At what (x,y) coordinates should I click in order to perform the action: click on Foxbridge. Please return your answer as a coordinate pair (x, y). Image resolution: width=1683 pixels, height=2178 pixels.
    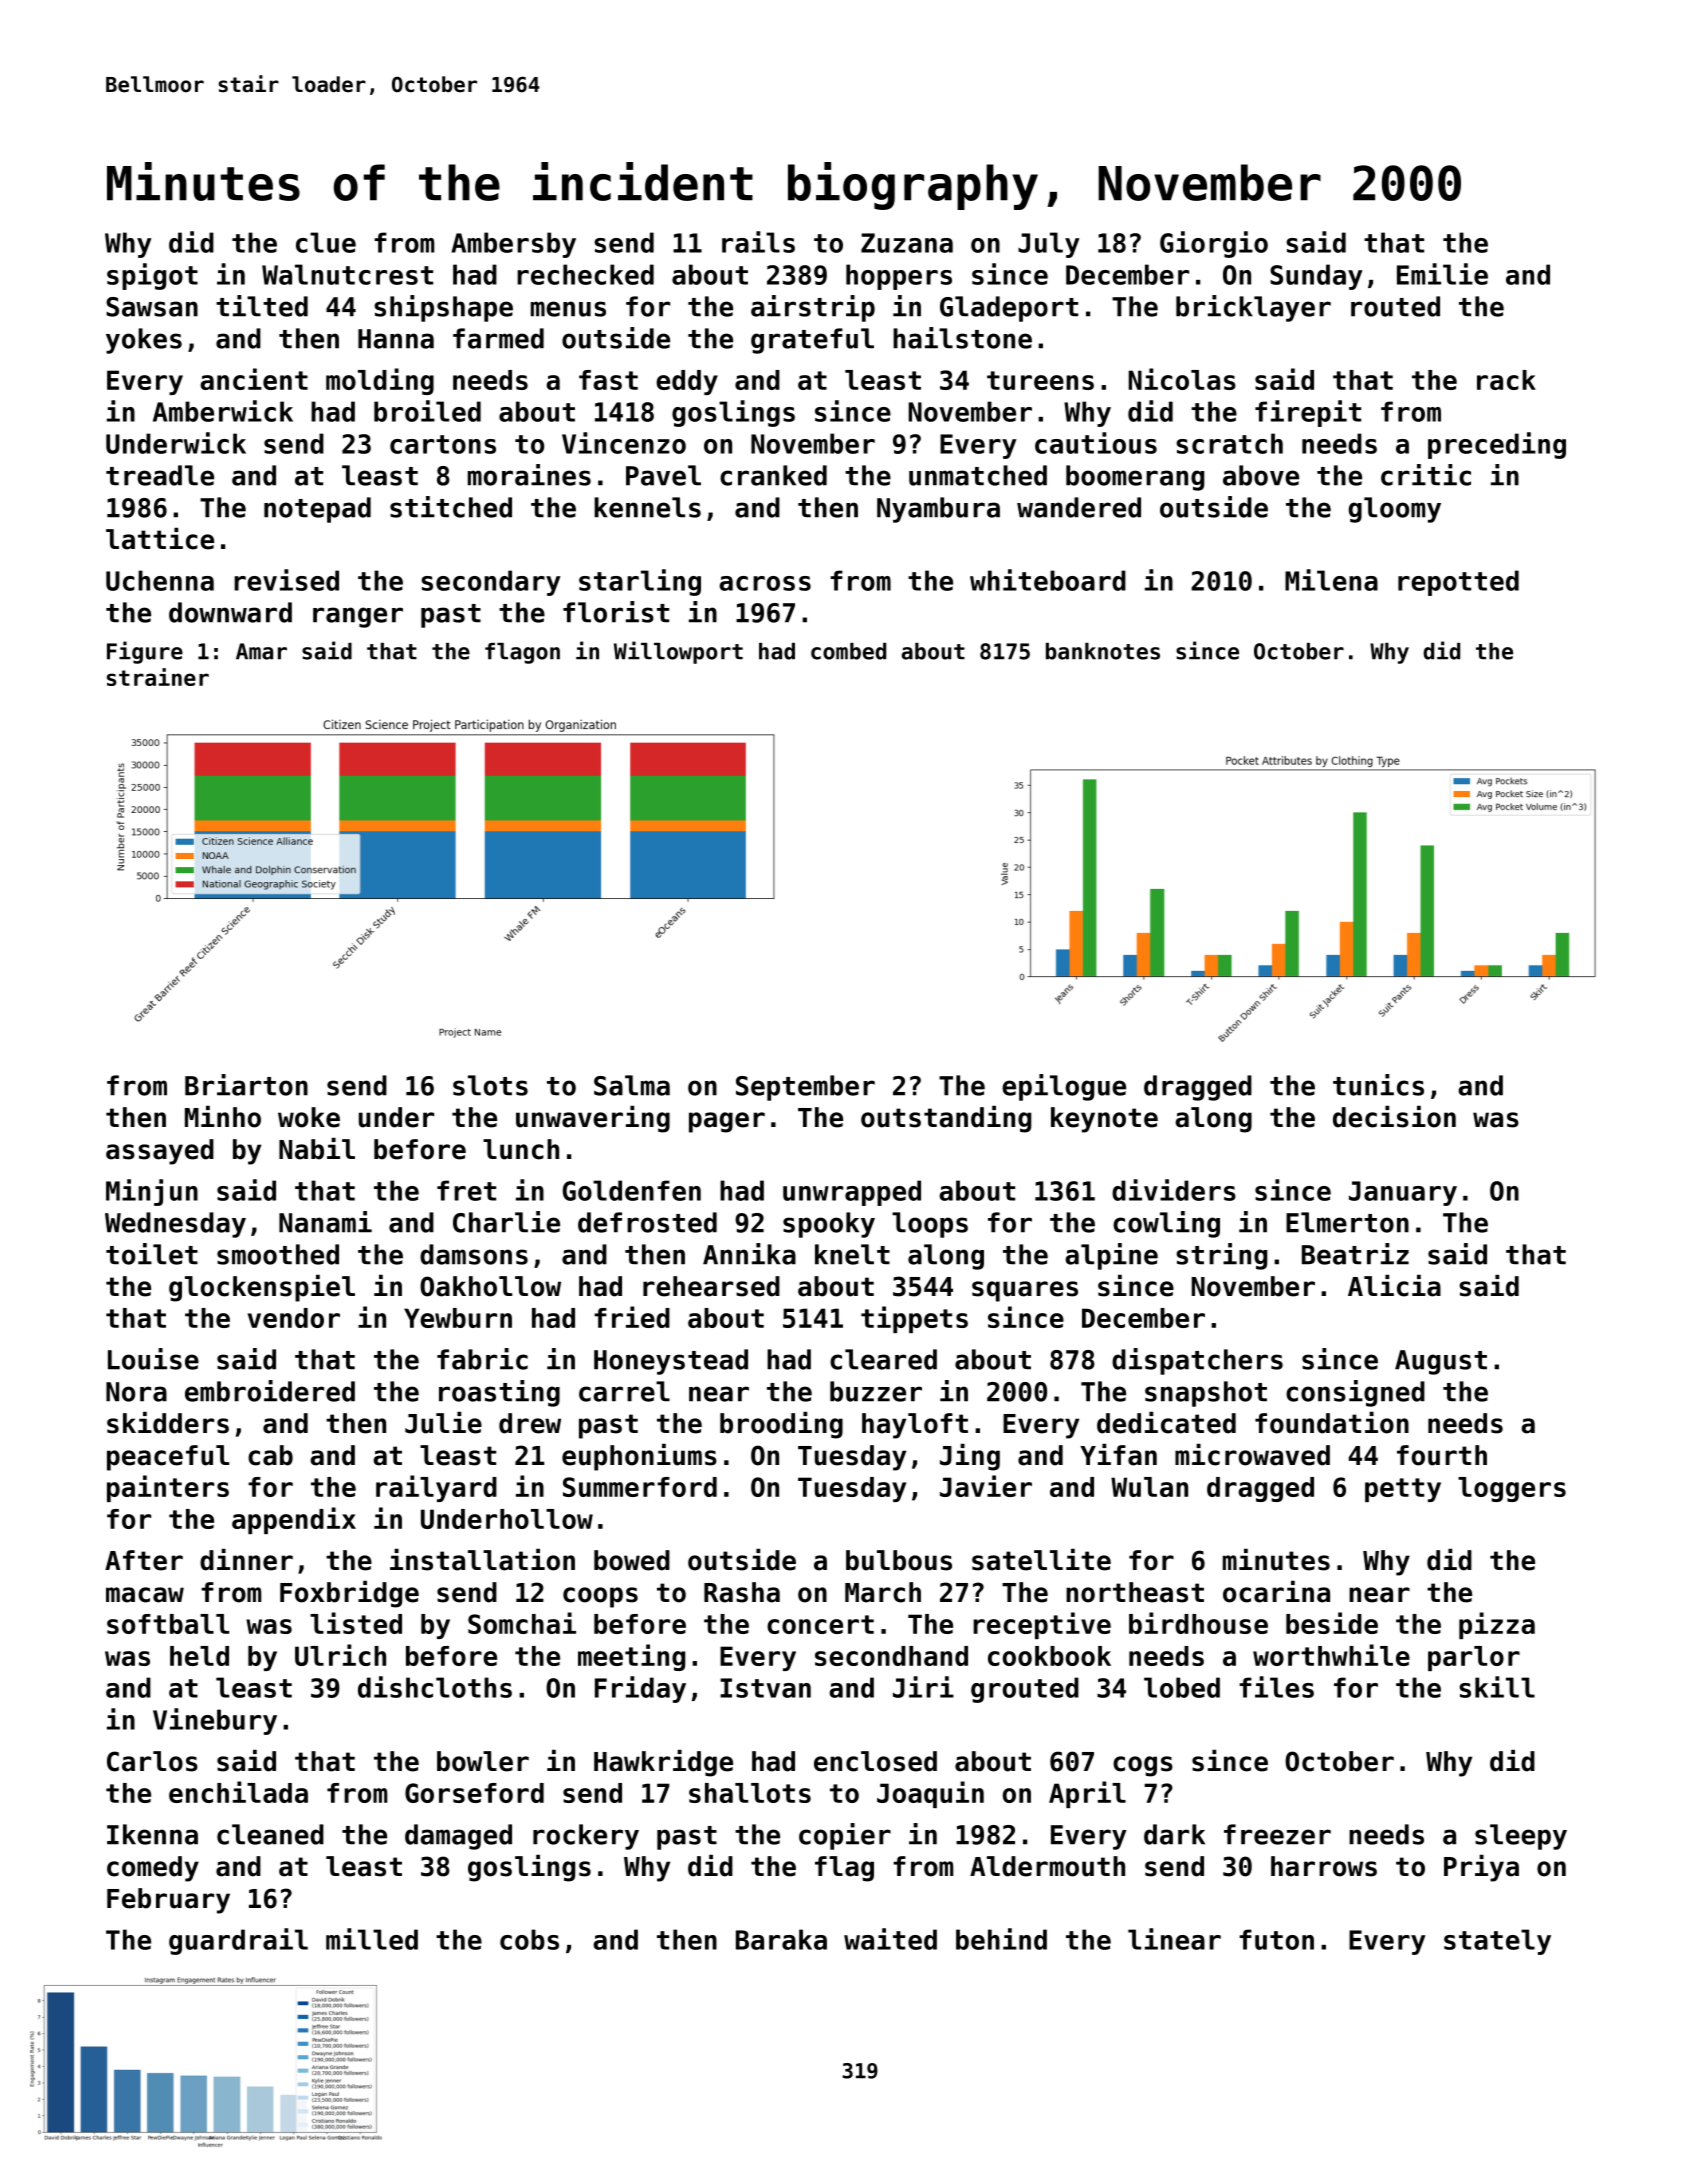
    Looking at the image, I should click on (349, 1594).
